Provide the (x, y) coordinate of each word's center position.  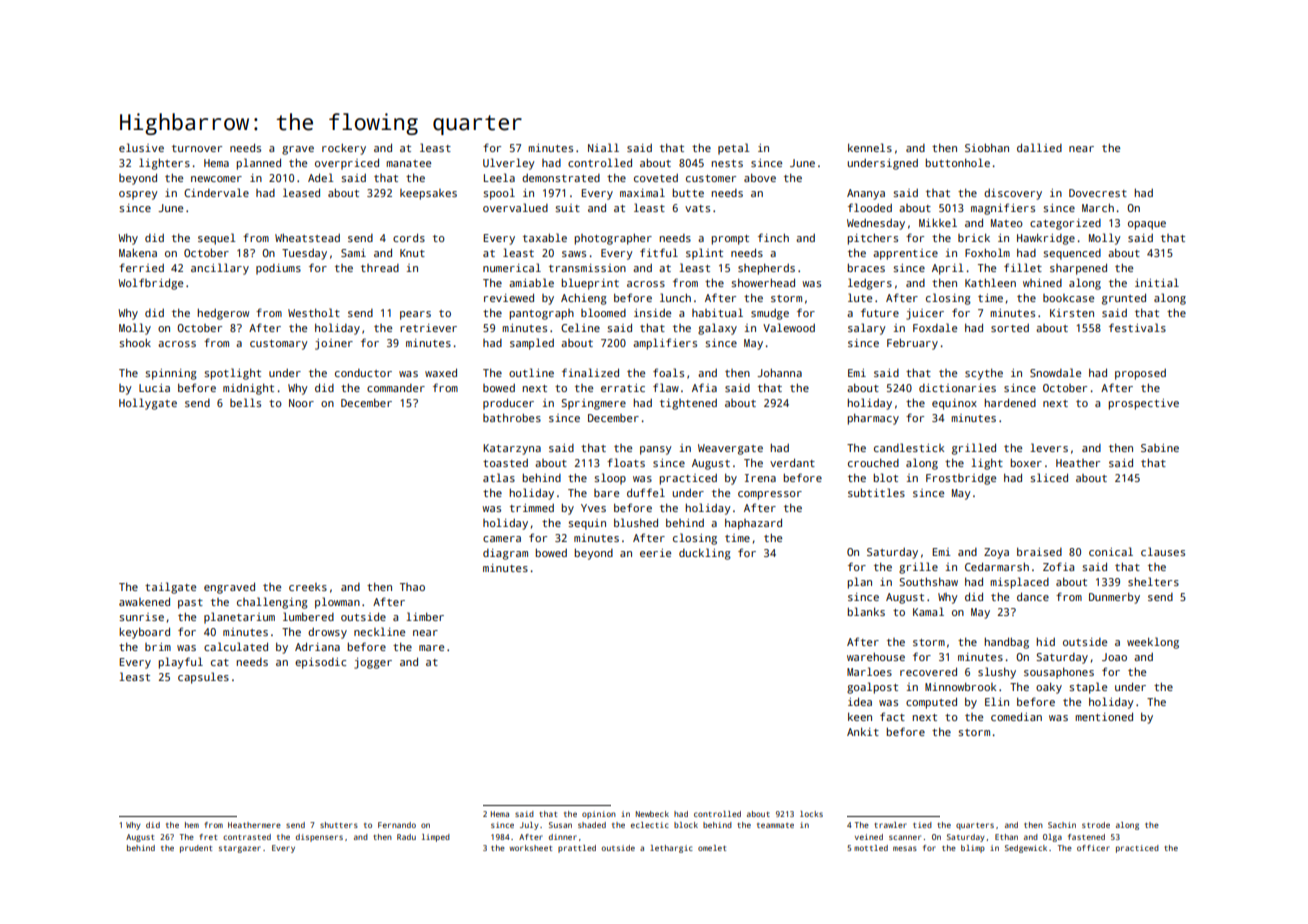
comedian (1016, 716)
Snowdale (1055, 372)
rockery (344, 149)
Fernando (397, 825)
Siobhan (987, 148)
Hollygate (148, 404)
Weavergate (730, 449)
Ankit (863, 732)
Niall (603, 147)
